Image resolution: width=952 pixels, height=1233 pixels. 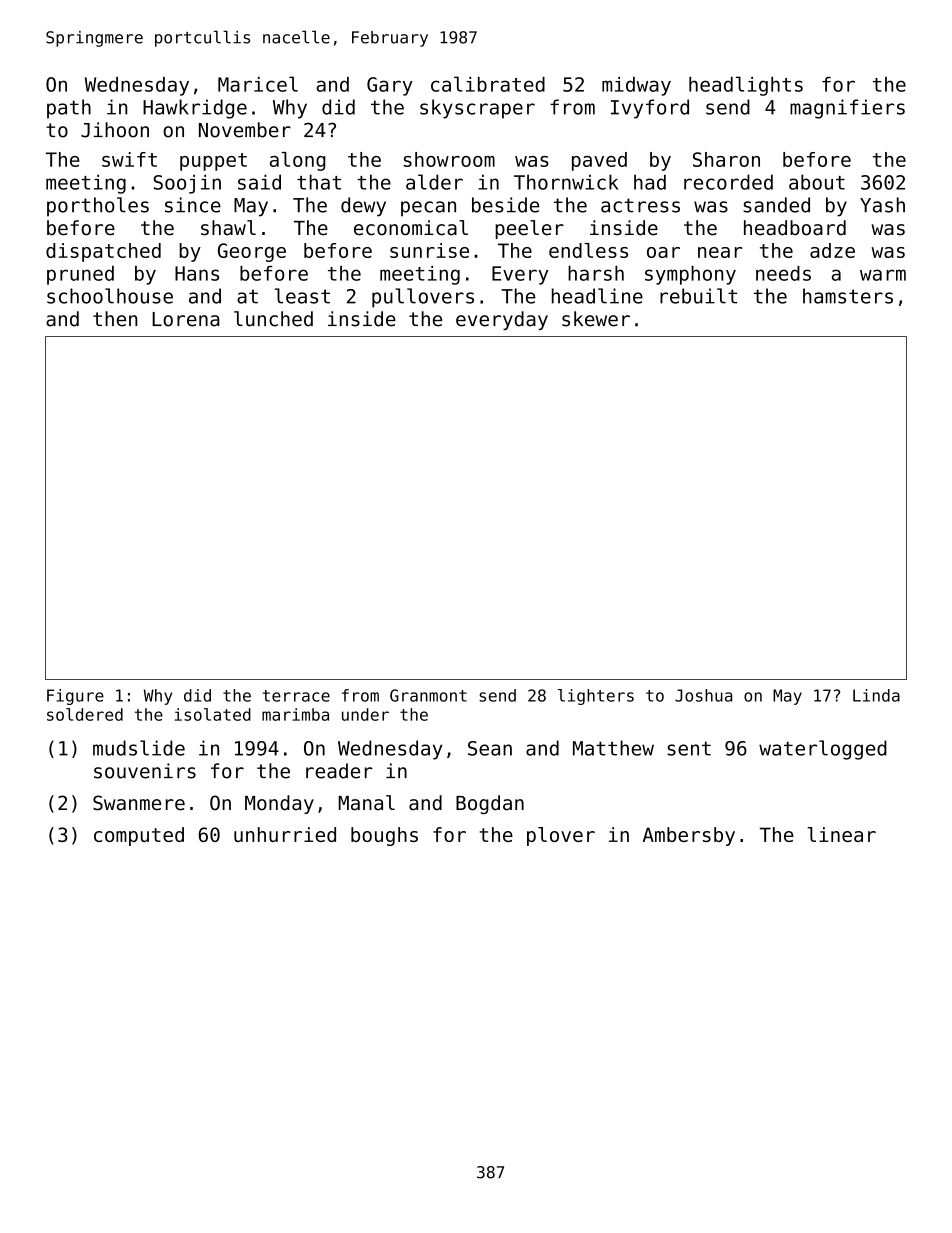 What do you see at coordinates (795, 228) in the page?
I see `headboard` at bounding box center [795, 228].
